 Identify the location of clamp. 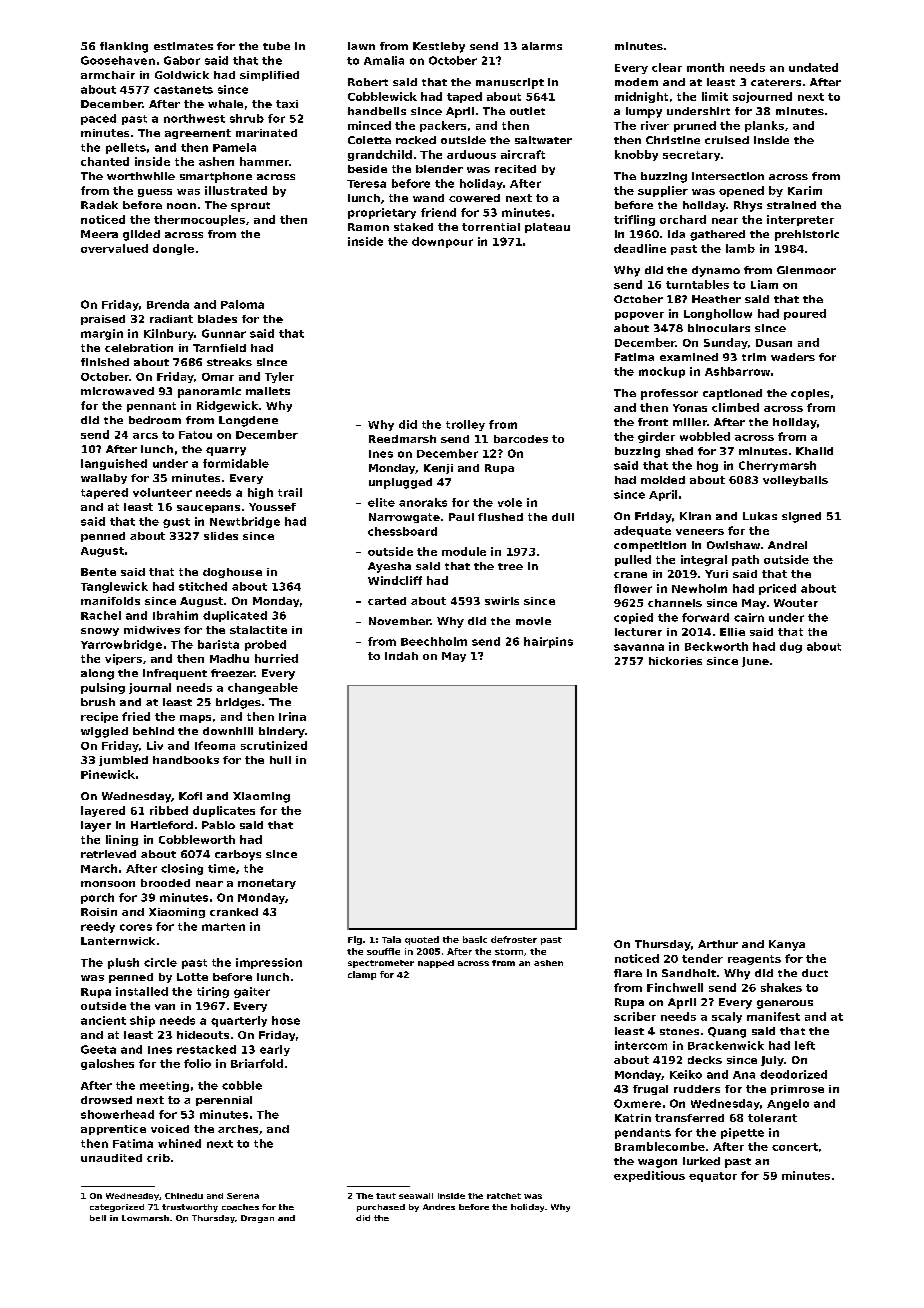
(362, 975).
